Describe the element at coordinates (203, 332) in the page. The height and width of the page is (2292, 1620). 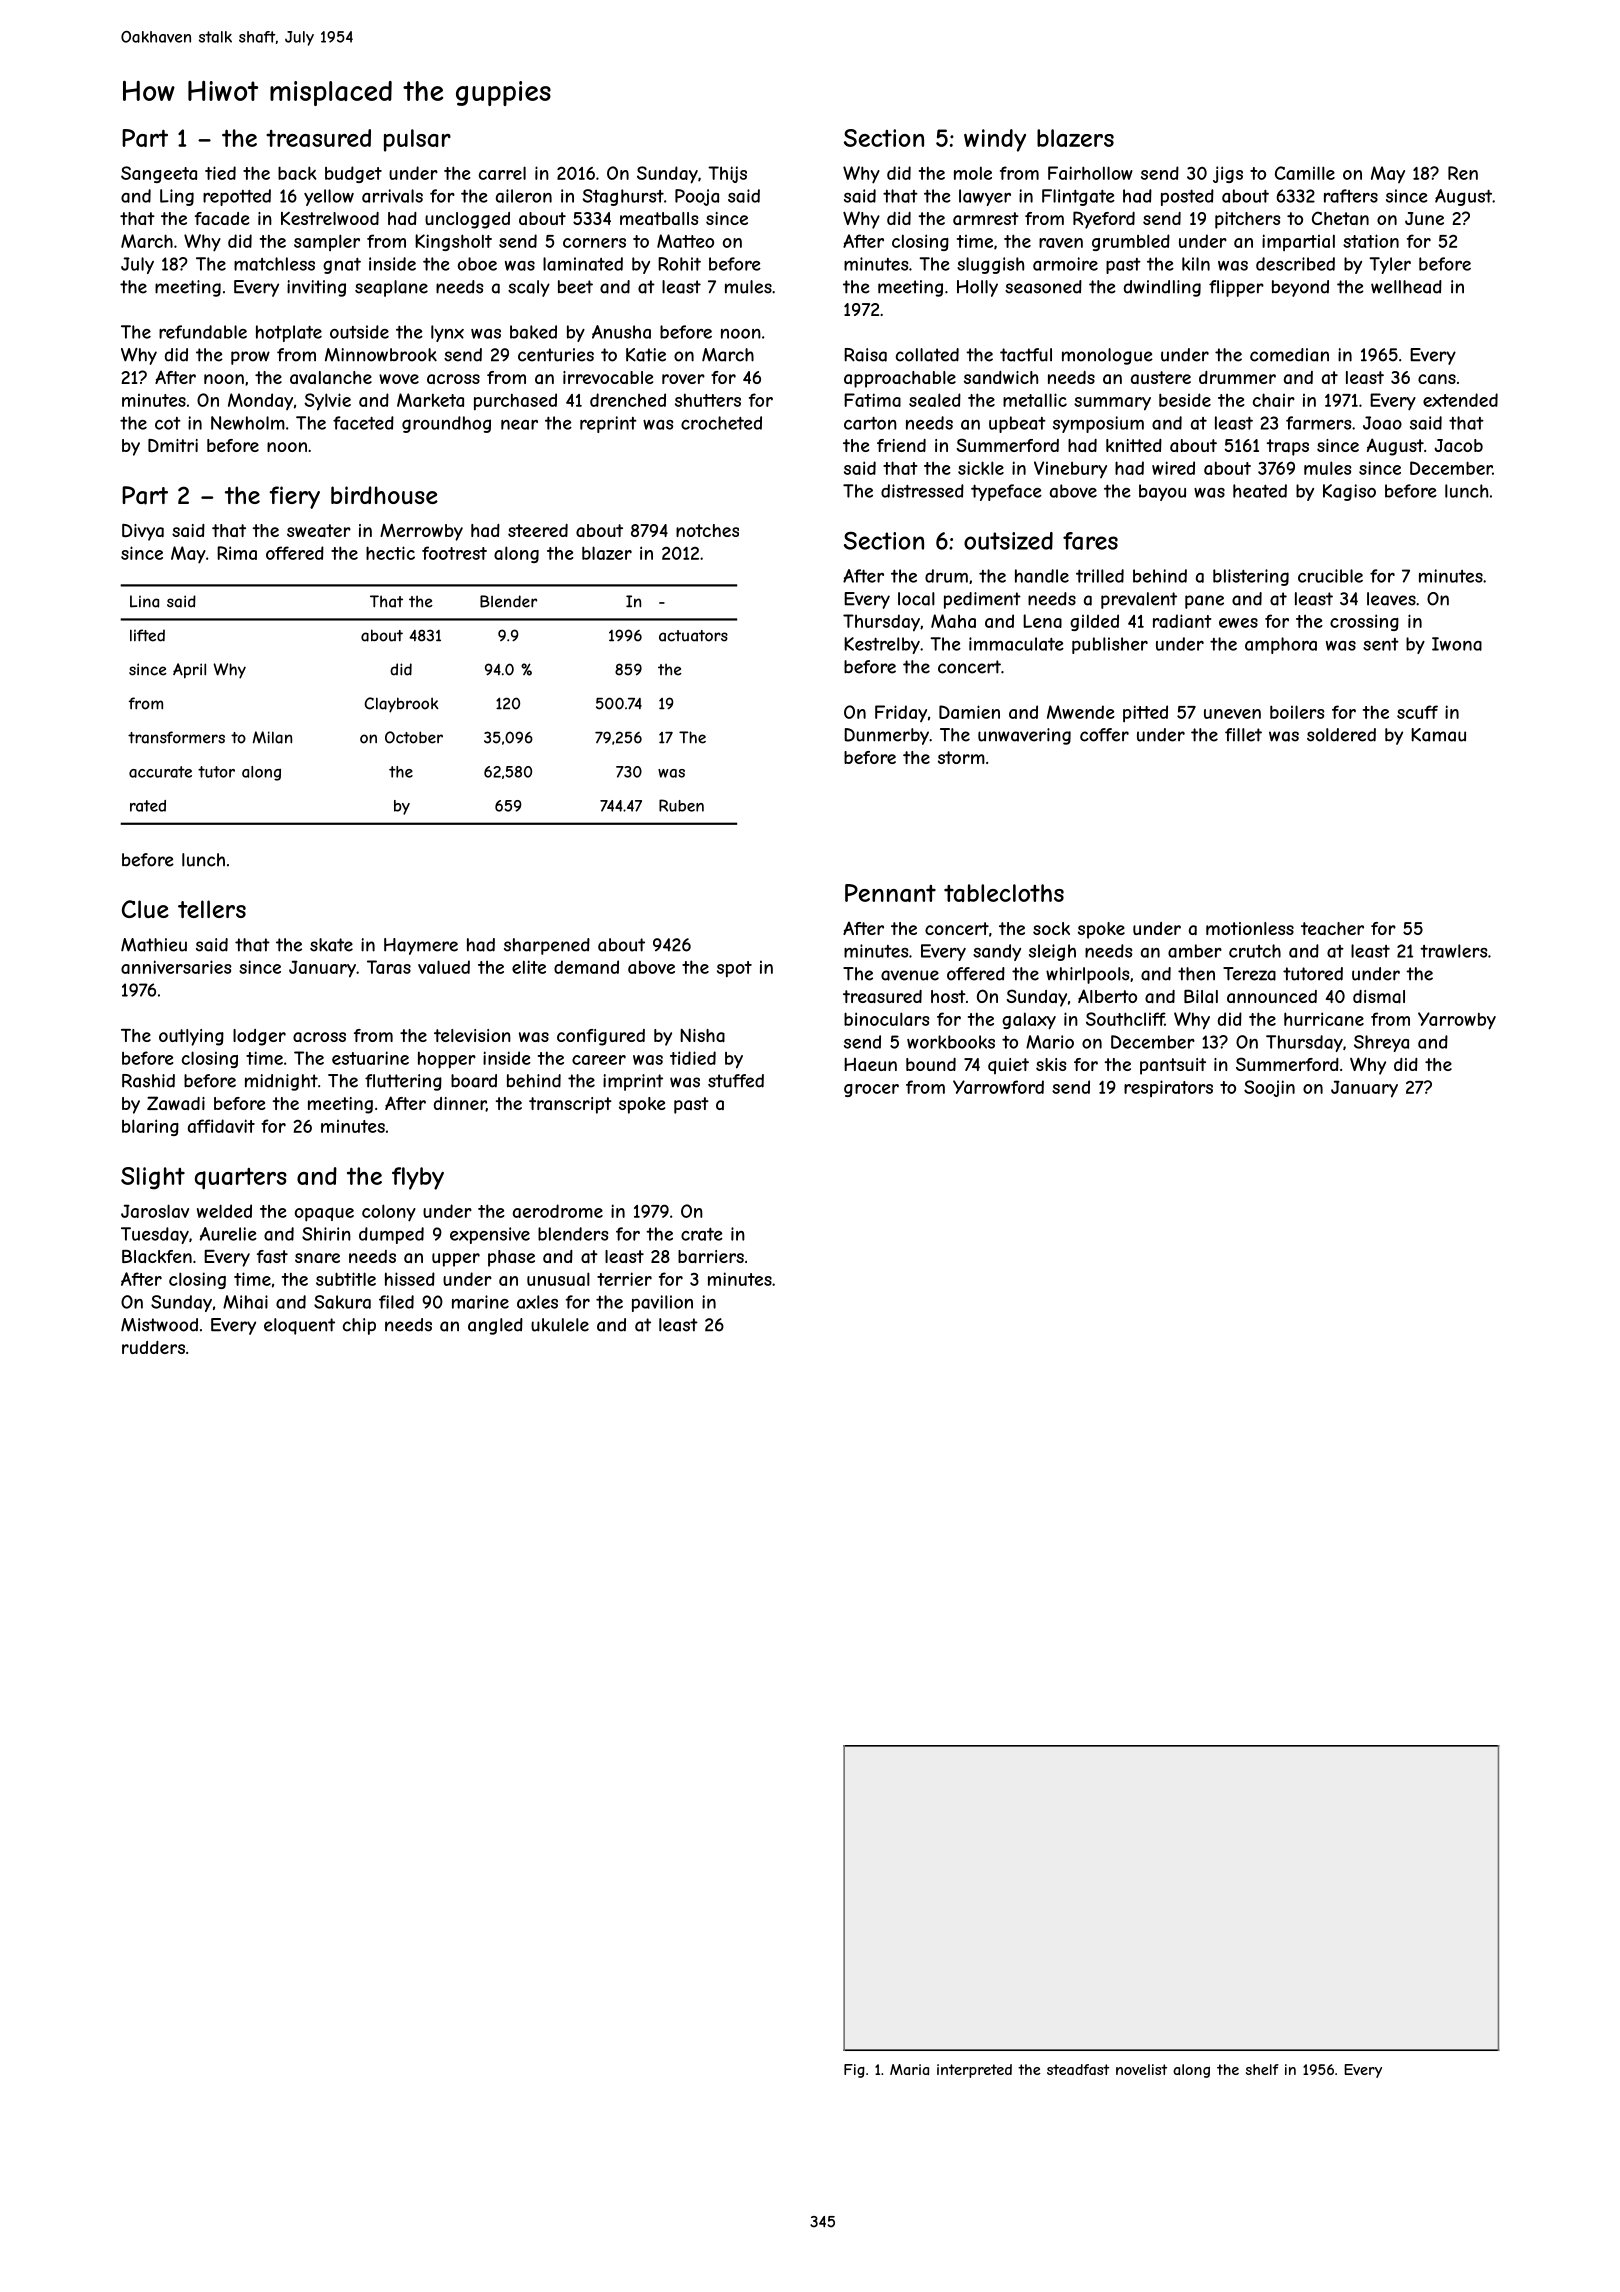
I see `refundable` at that location.
